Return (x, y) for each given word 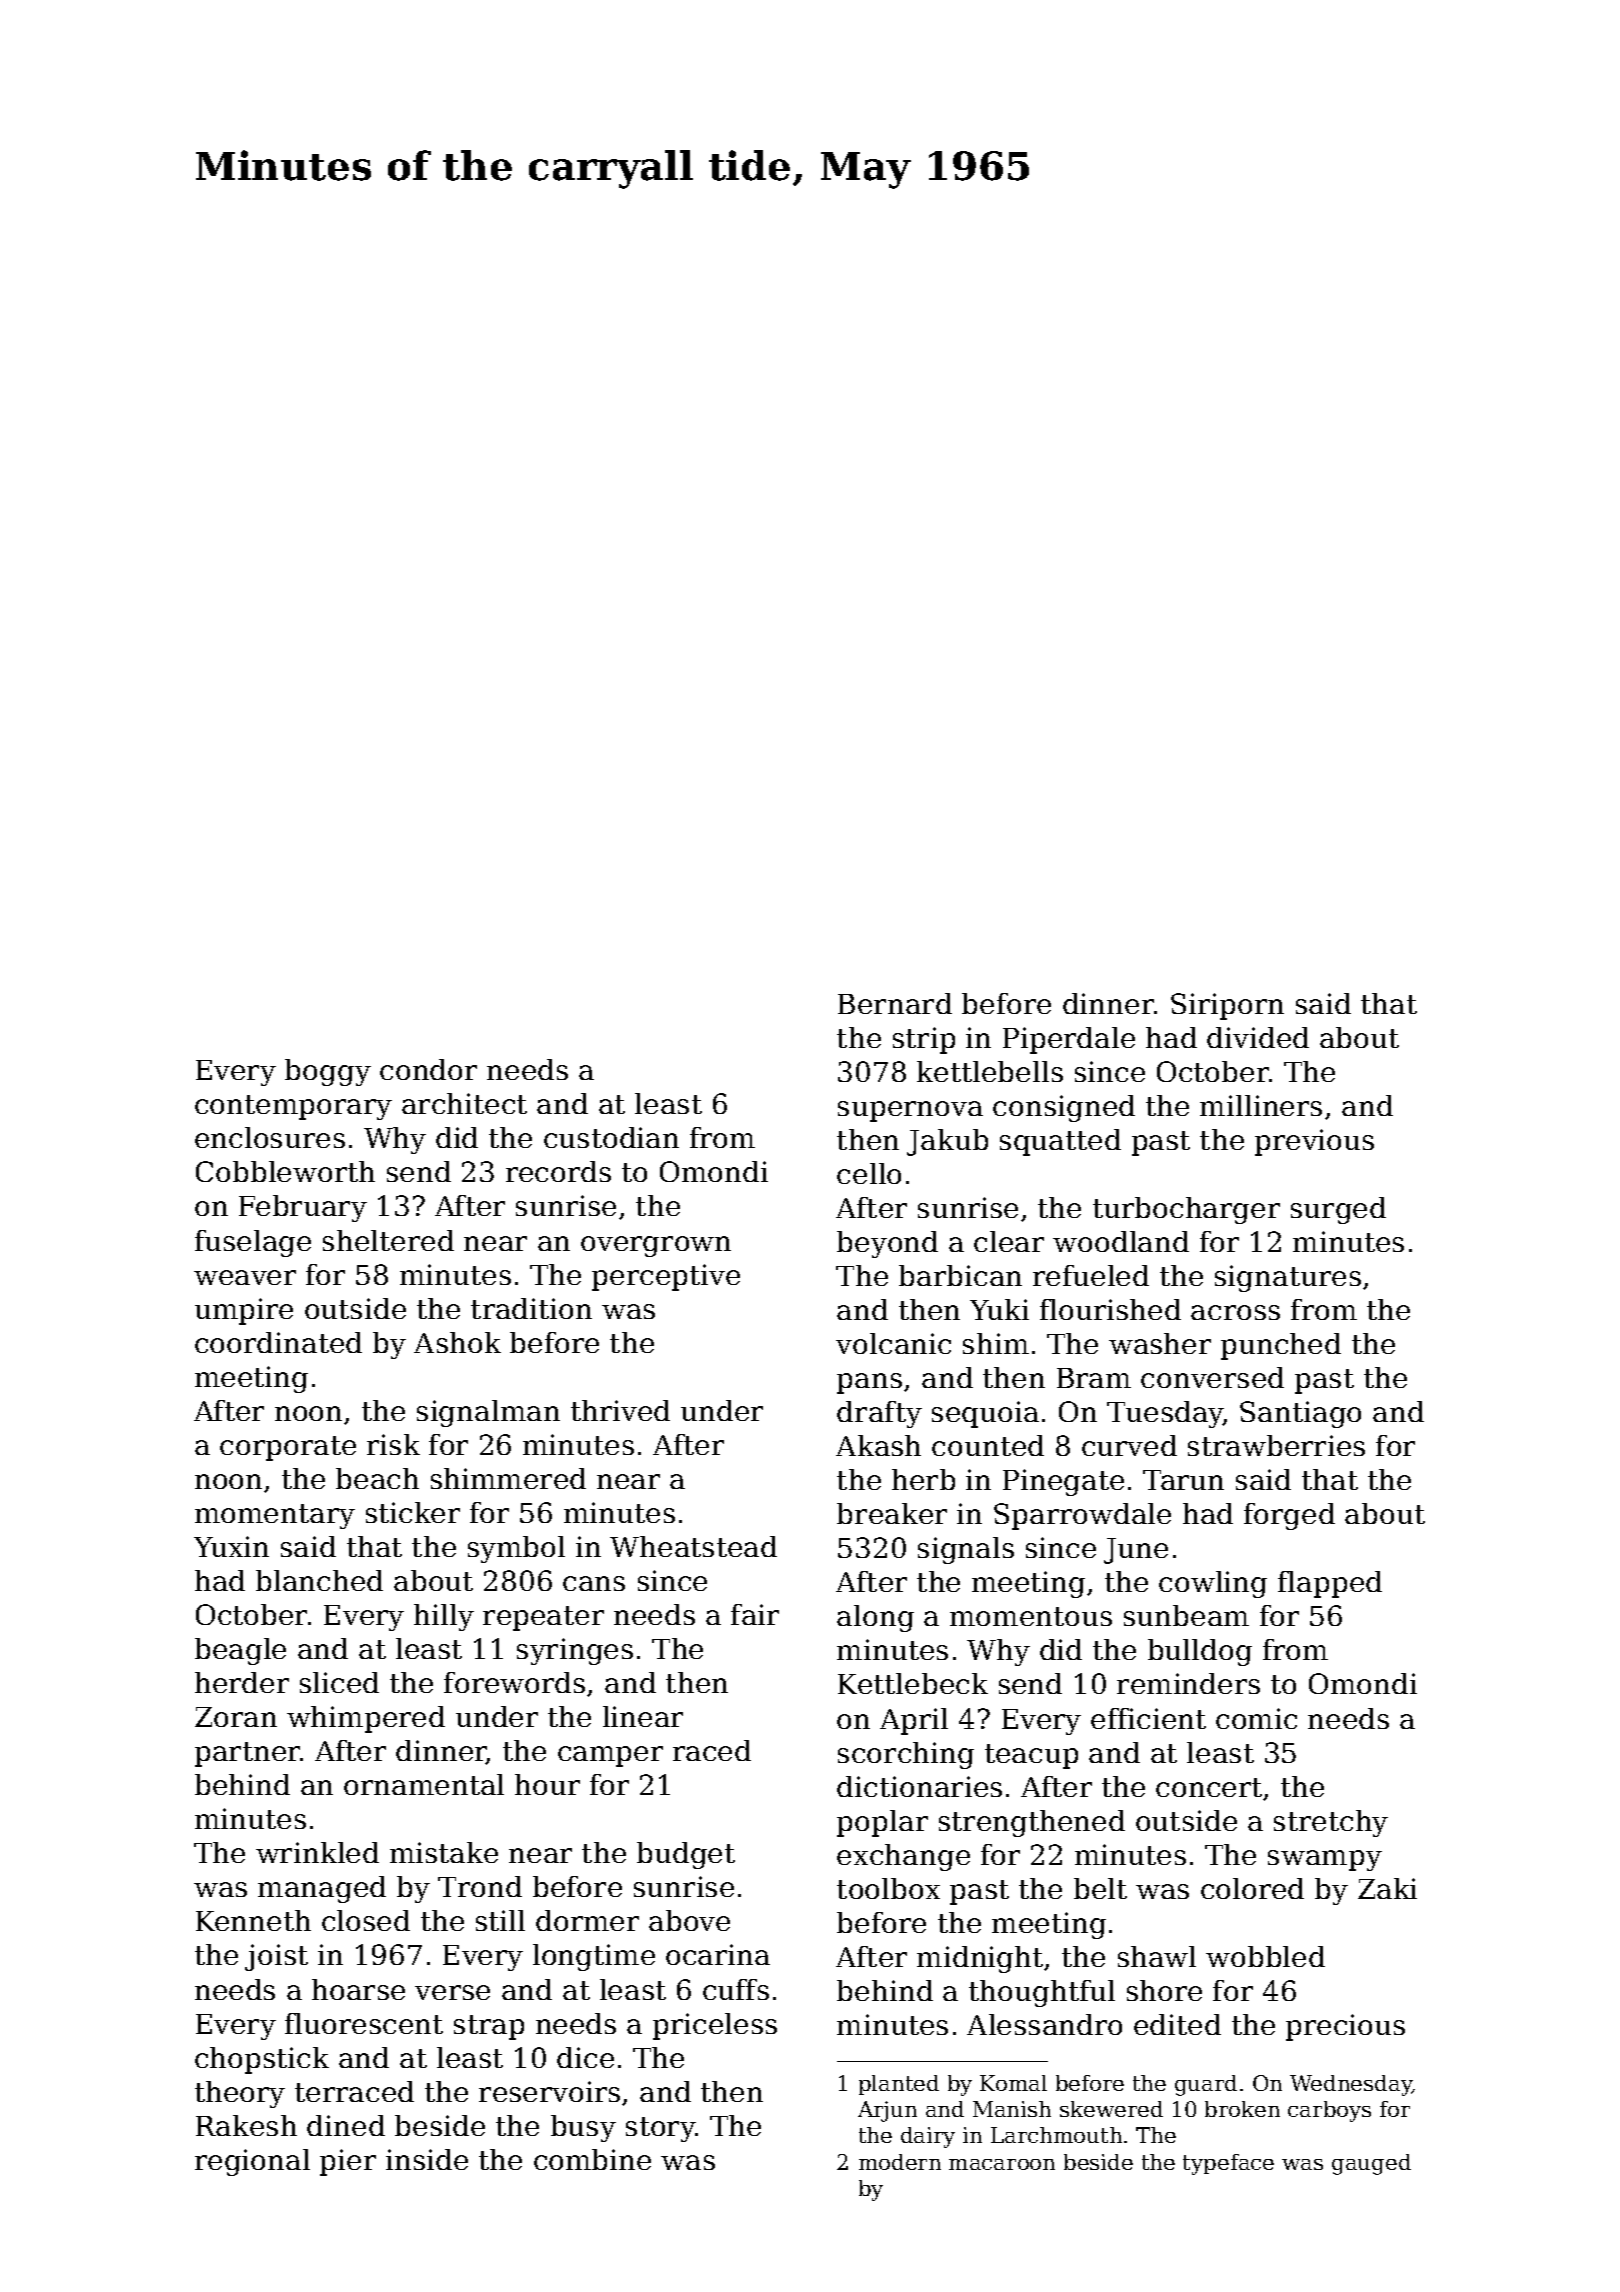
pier (348, 2162)
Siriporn (1227, 1006)
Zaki (1387, 1888)
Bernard (895, 1003)
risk (393, 1444)
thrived (620, 1410)
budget (686, 1855)
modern (900, 2162)
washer (1160, 1343)
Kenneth (253, 1920)
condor (428, 1069)
